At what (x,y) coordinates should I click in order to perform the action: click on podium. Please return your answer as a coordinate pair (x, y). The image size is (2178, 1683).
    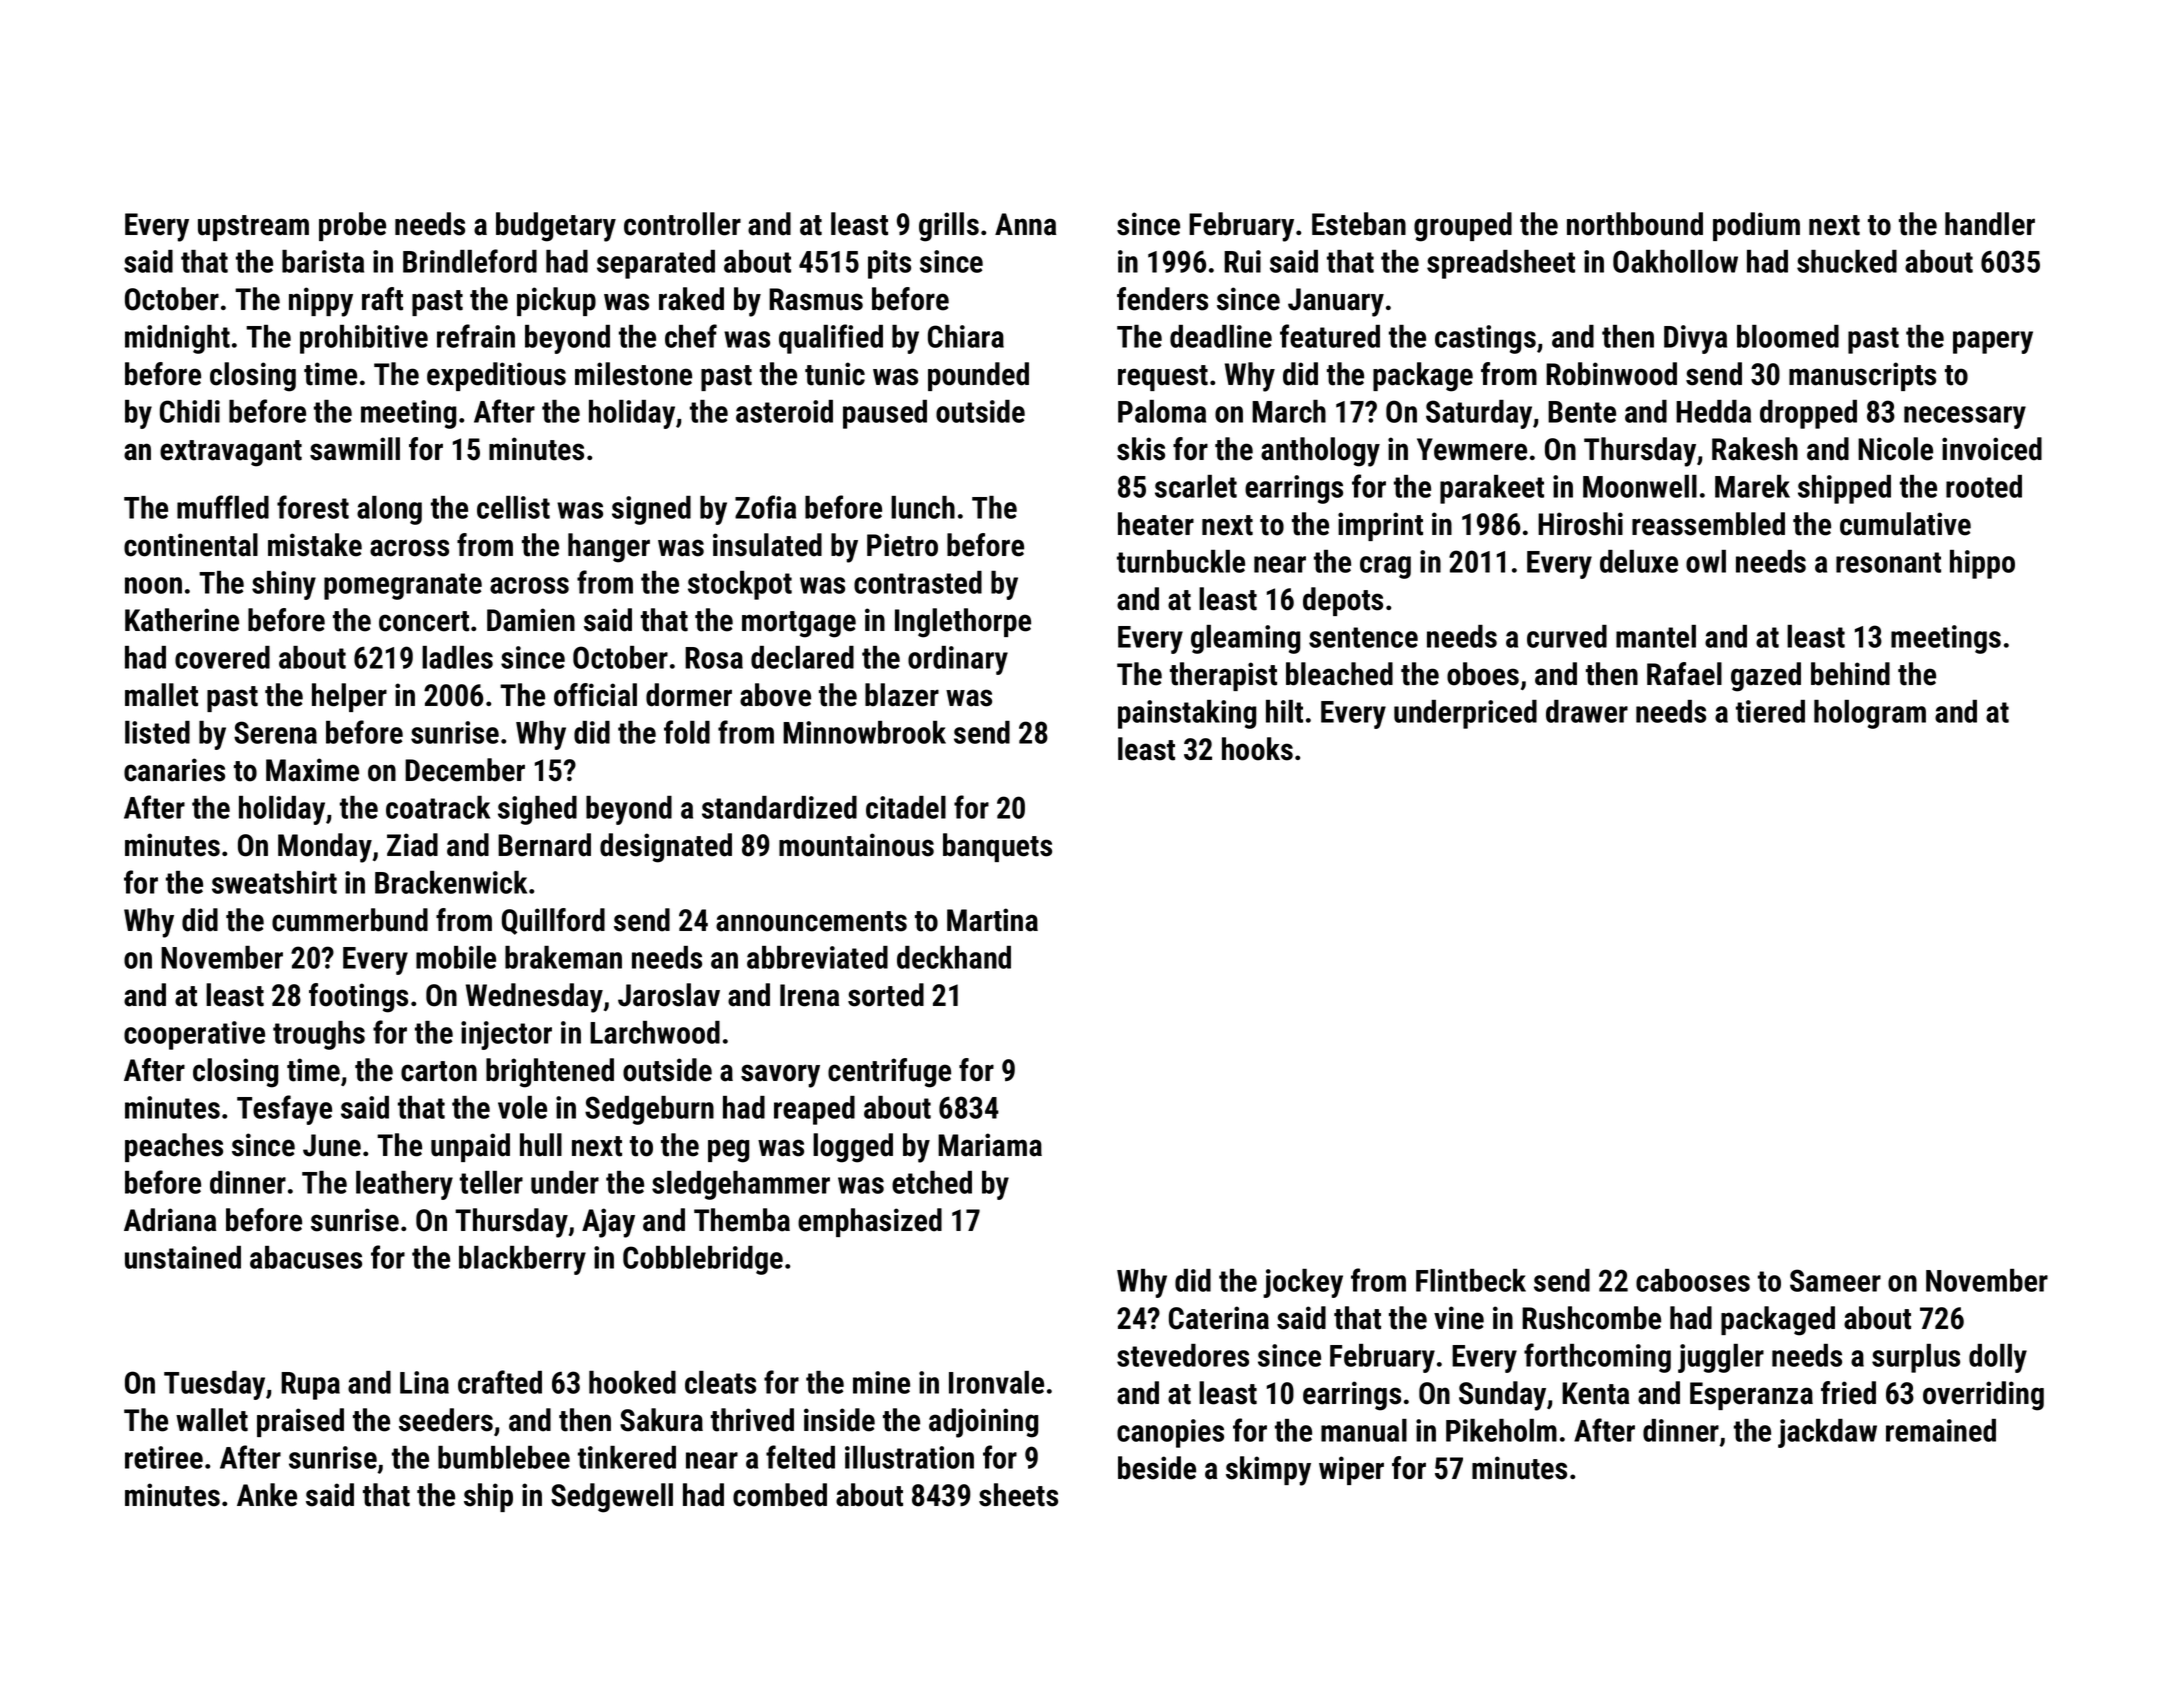
    Looking at the image, I should click on (1756, 226).
